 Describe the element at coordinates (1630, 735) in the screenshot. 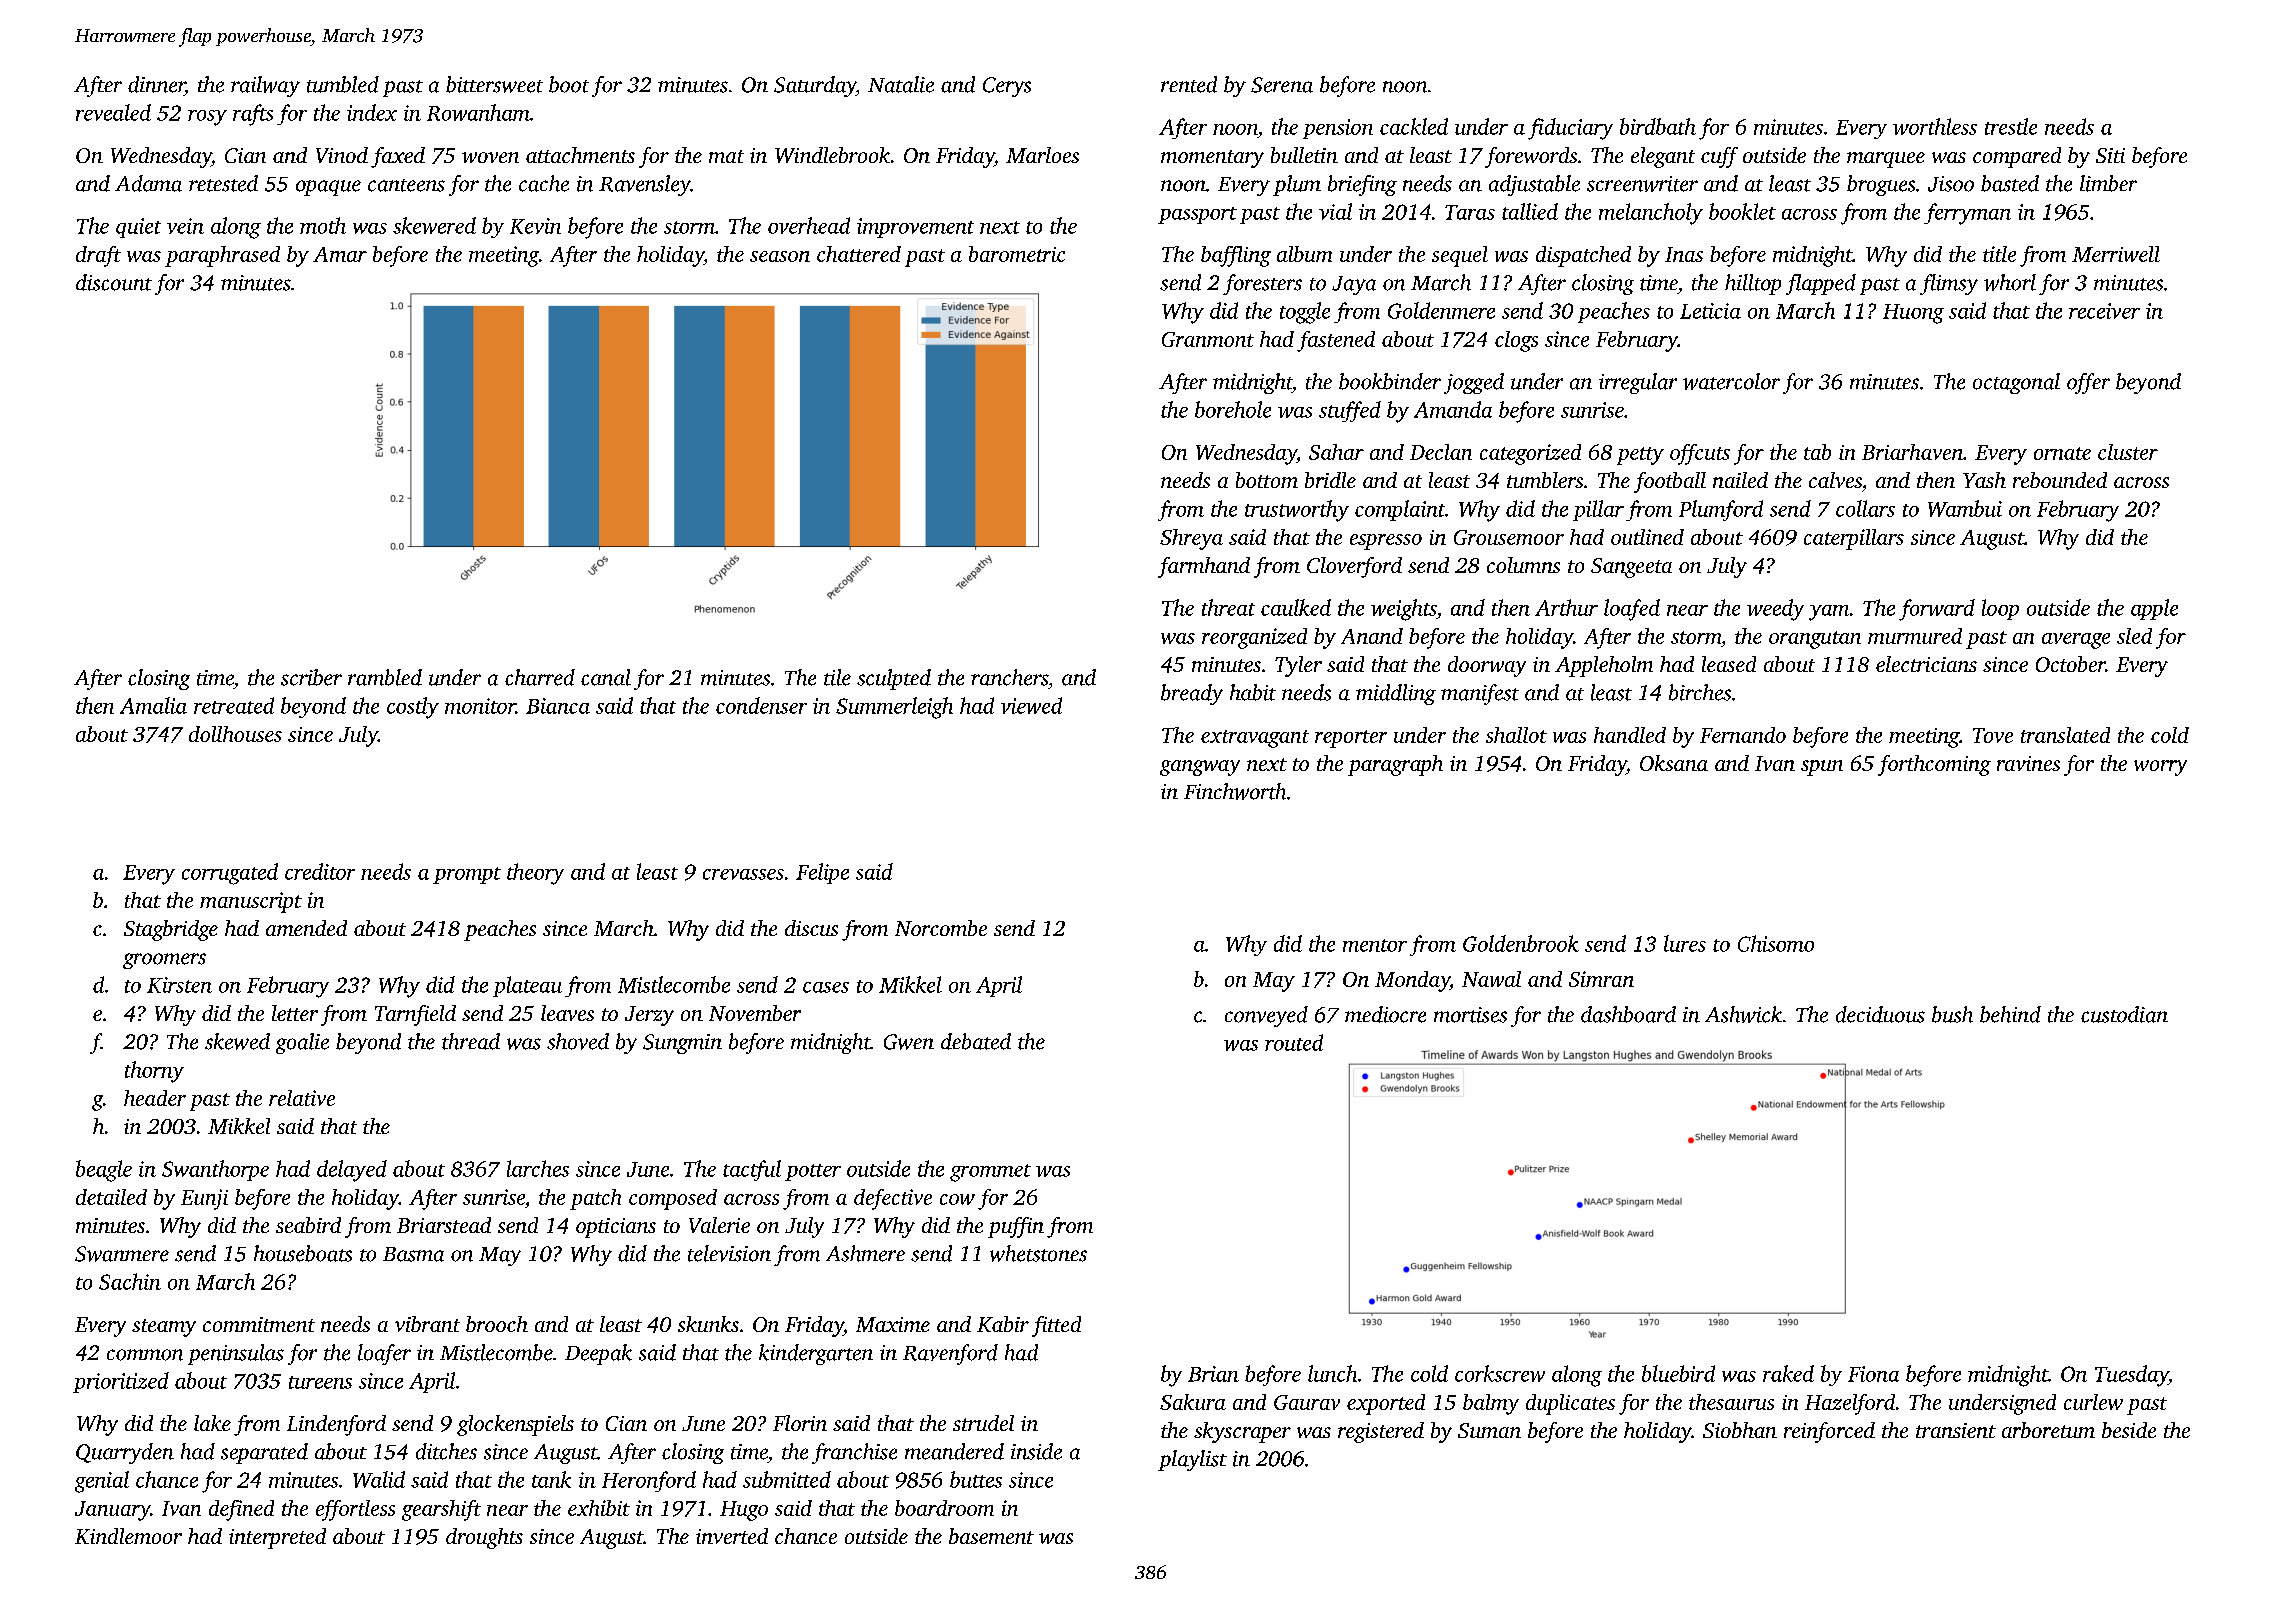

I see `handled` at that location.
